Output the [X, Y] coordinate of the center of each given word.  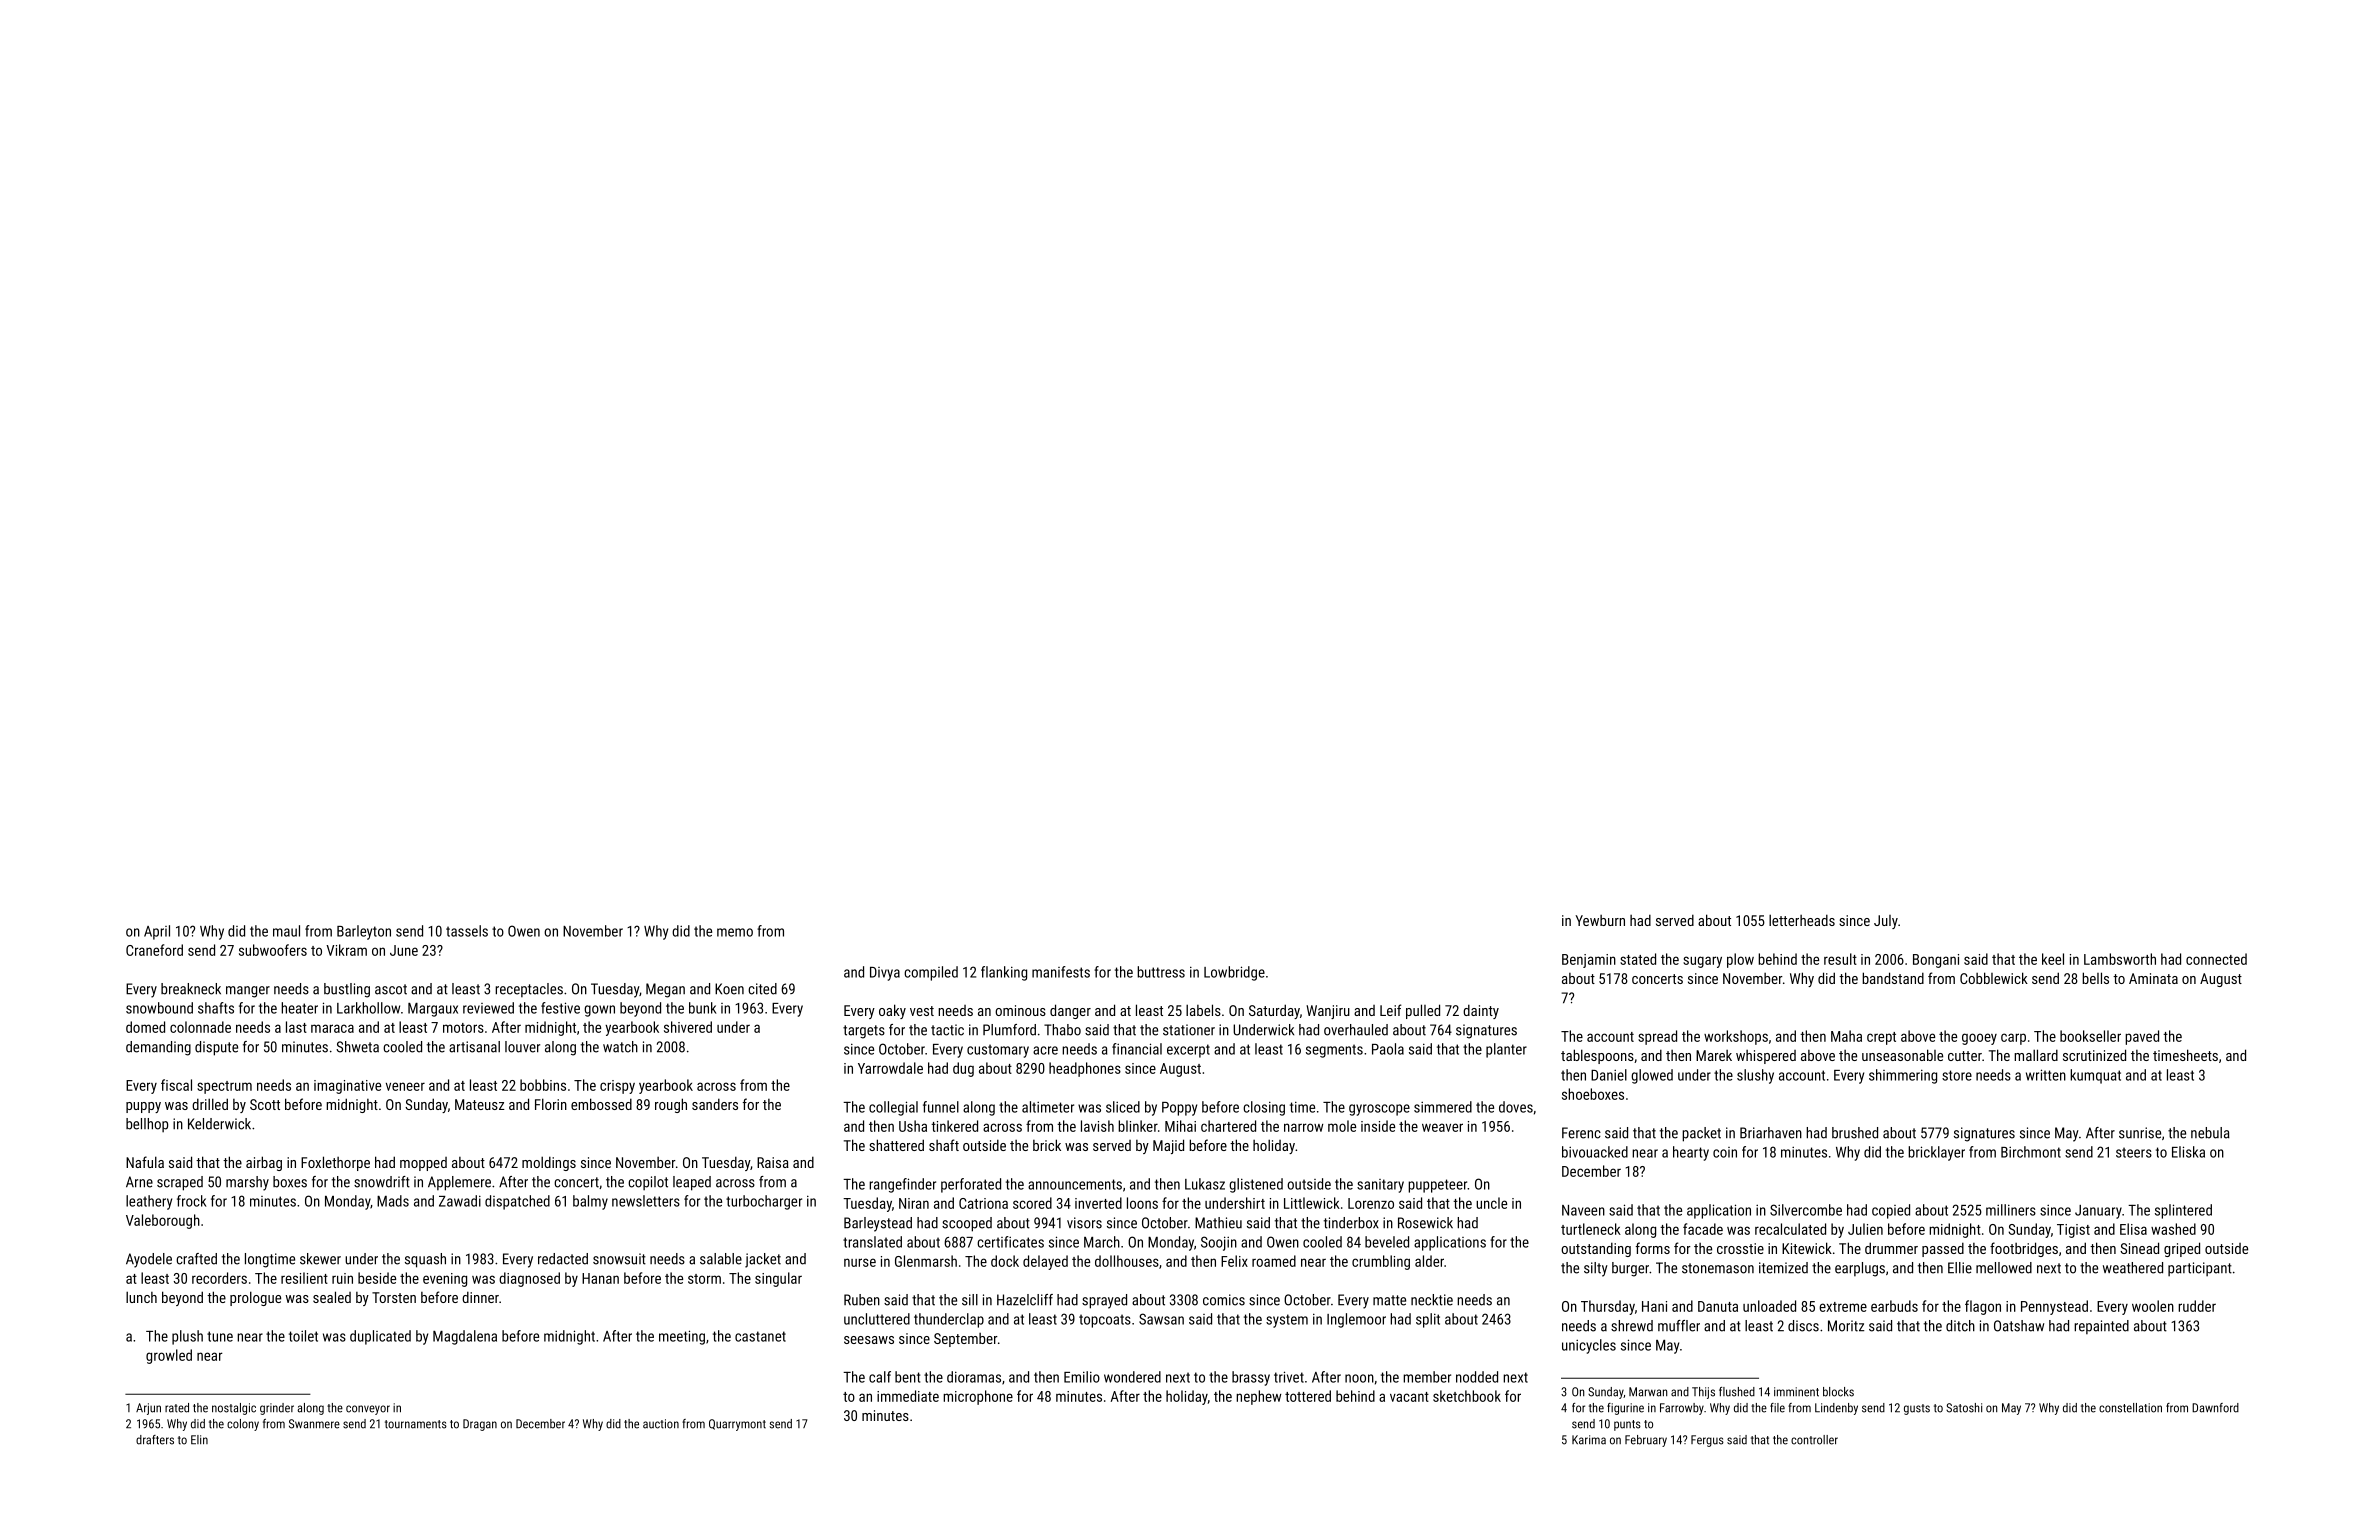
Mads [393, 1201]
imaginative [347, 1087]
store [1957, 1075]
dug [963, 1069]
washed [2173, 1229]
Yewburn [1600, 920]
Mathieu [1218, 1223]
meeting [682, 1337]
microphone [978, 1397]
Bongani [1936, 961]
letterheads [1802, 920]
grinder [277, 1409]
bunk [703, 1008]
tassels [467, 931]
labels [1203, 1010]
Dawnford [2215, 1408]
